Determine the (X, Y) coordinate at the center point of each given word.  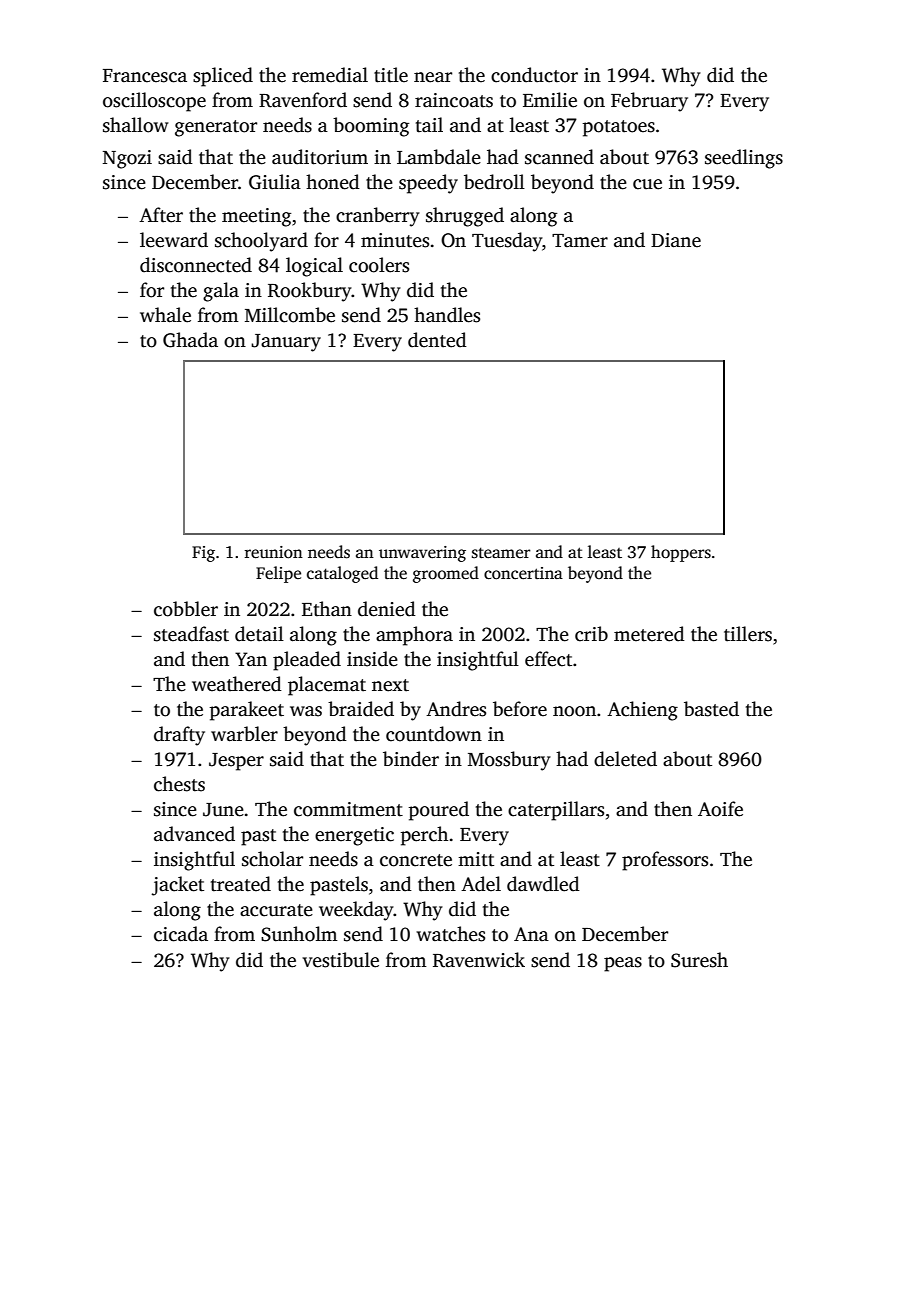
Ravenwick (479, 960)
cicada (181, 934)
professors (665, 861)
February (649, 102)
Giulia (275, 182)
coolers (379, 265)
